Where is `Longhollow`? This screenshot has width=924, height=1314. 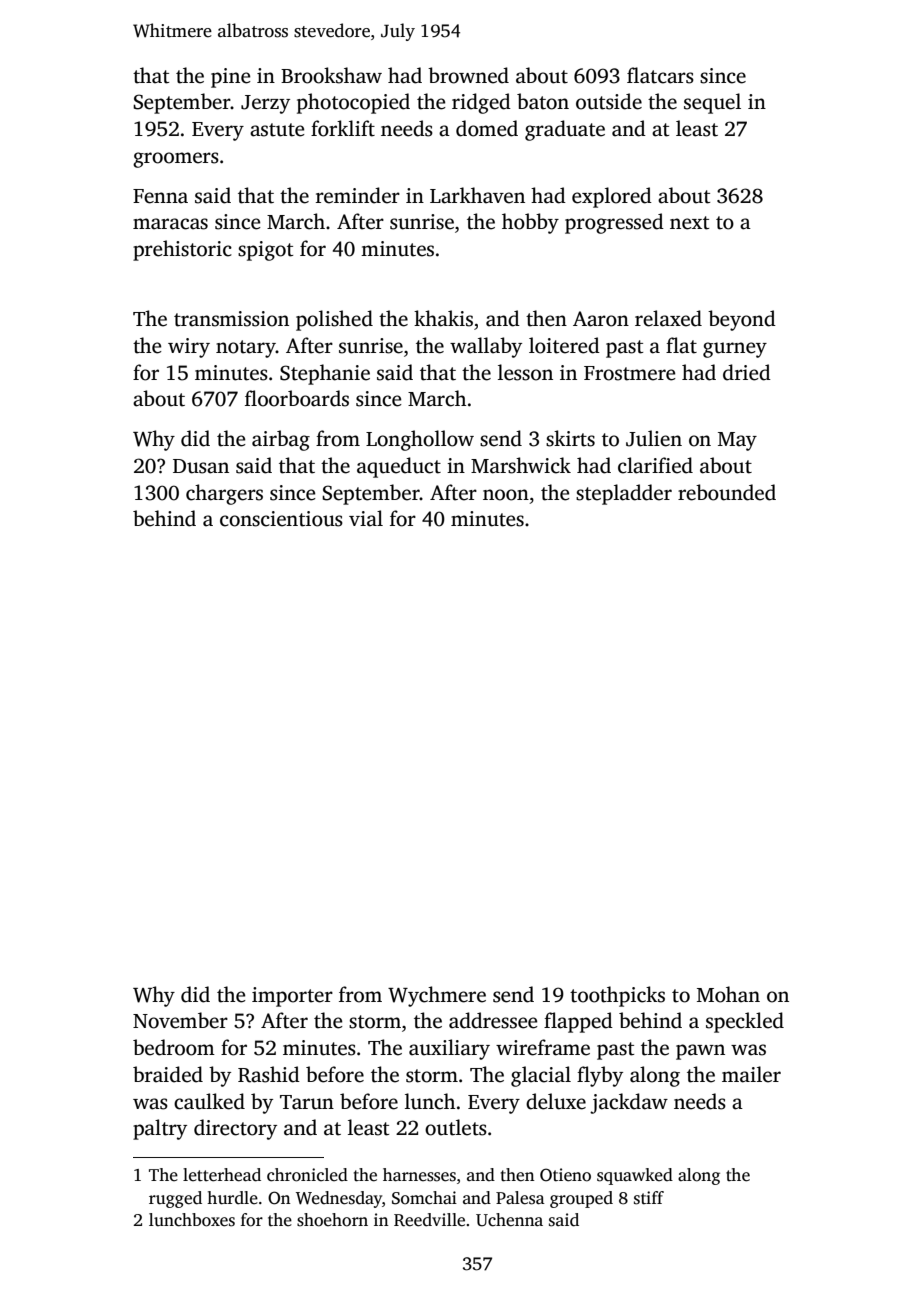
Longhollow is located at coordinates (420, 440).
